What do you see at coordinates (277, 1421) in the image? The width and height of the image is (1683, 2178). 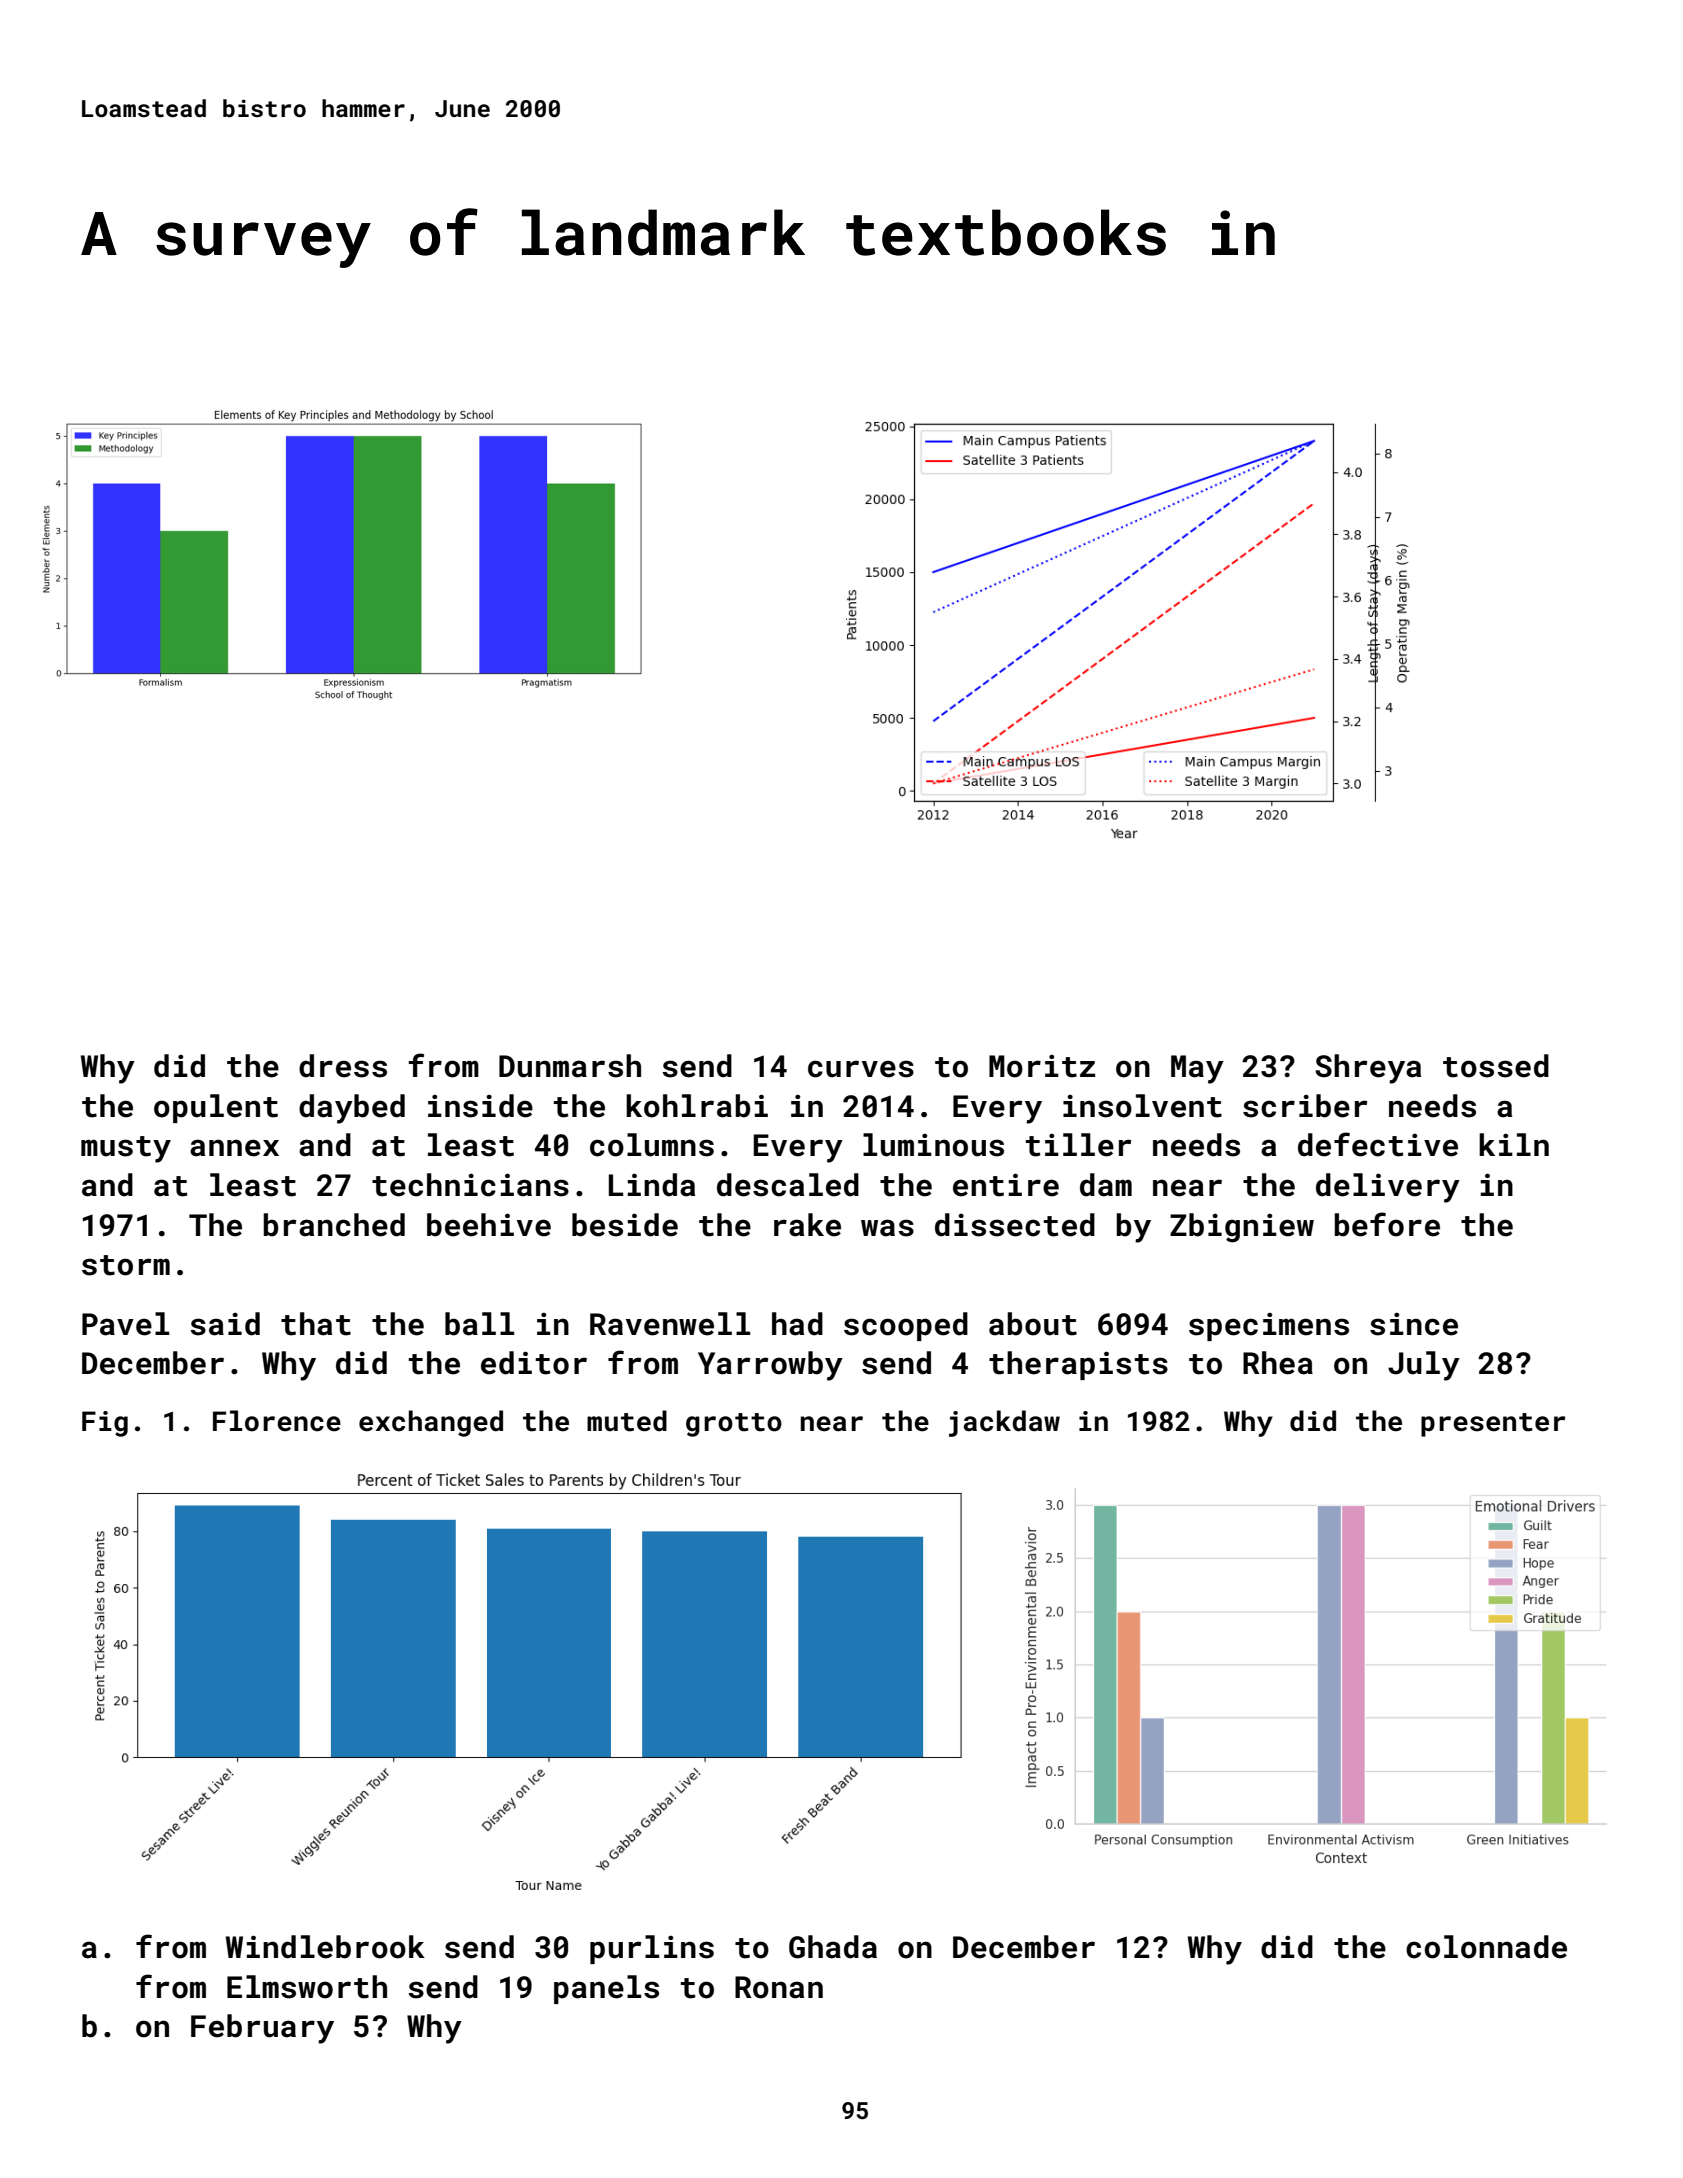 I see `Florence` at bounding box center [277, 1421].
